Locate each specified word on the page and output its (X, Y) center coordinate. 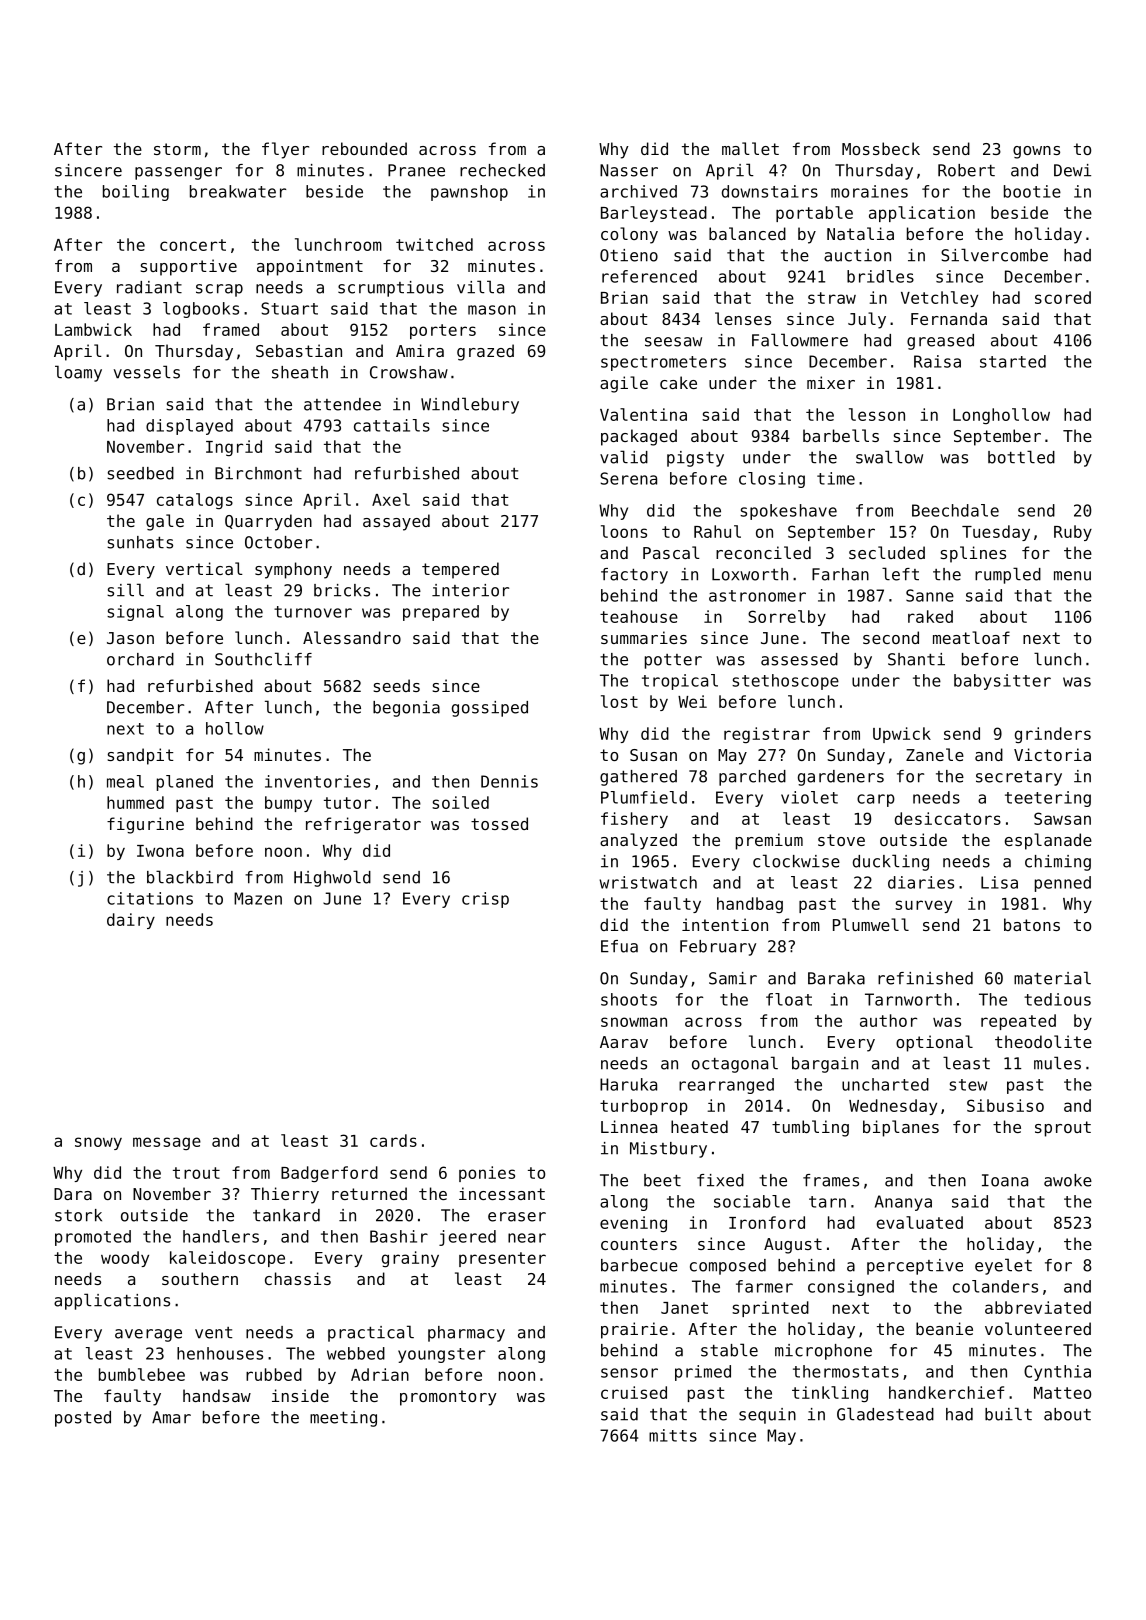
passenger (178, 173)
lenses (743, 318)
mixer (831, 382)
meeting (343, 1419)
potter (673, 661)
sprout (1063, 1129)
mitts (673, 1435)
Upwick (902, 735)
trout (196, 1173)
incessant (502, 1193)
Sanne (930, 595)
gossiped (490, 709)
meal (125, 781)
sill (125, 590)
